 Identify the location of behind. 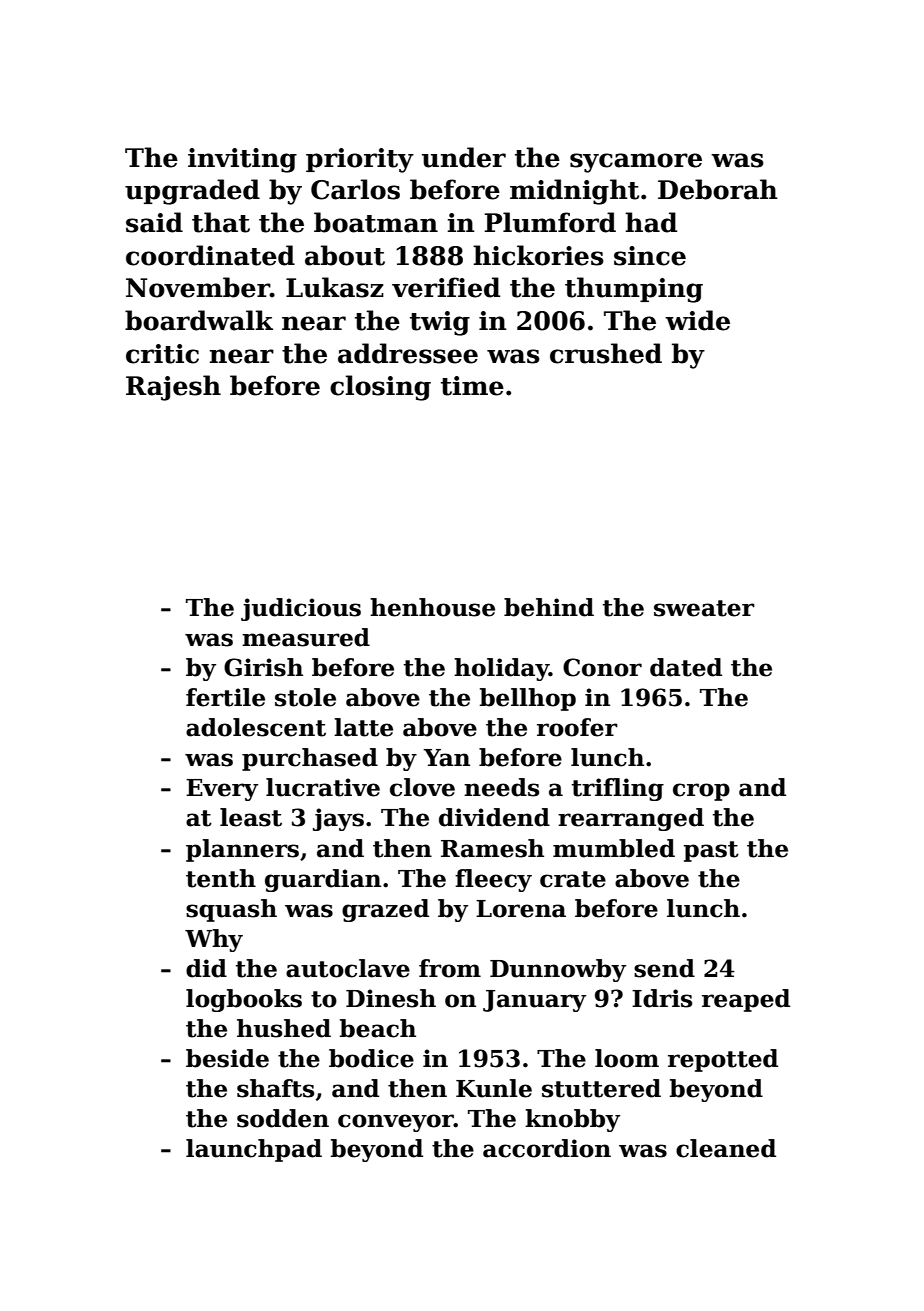
(549, 607).
